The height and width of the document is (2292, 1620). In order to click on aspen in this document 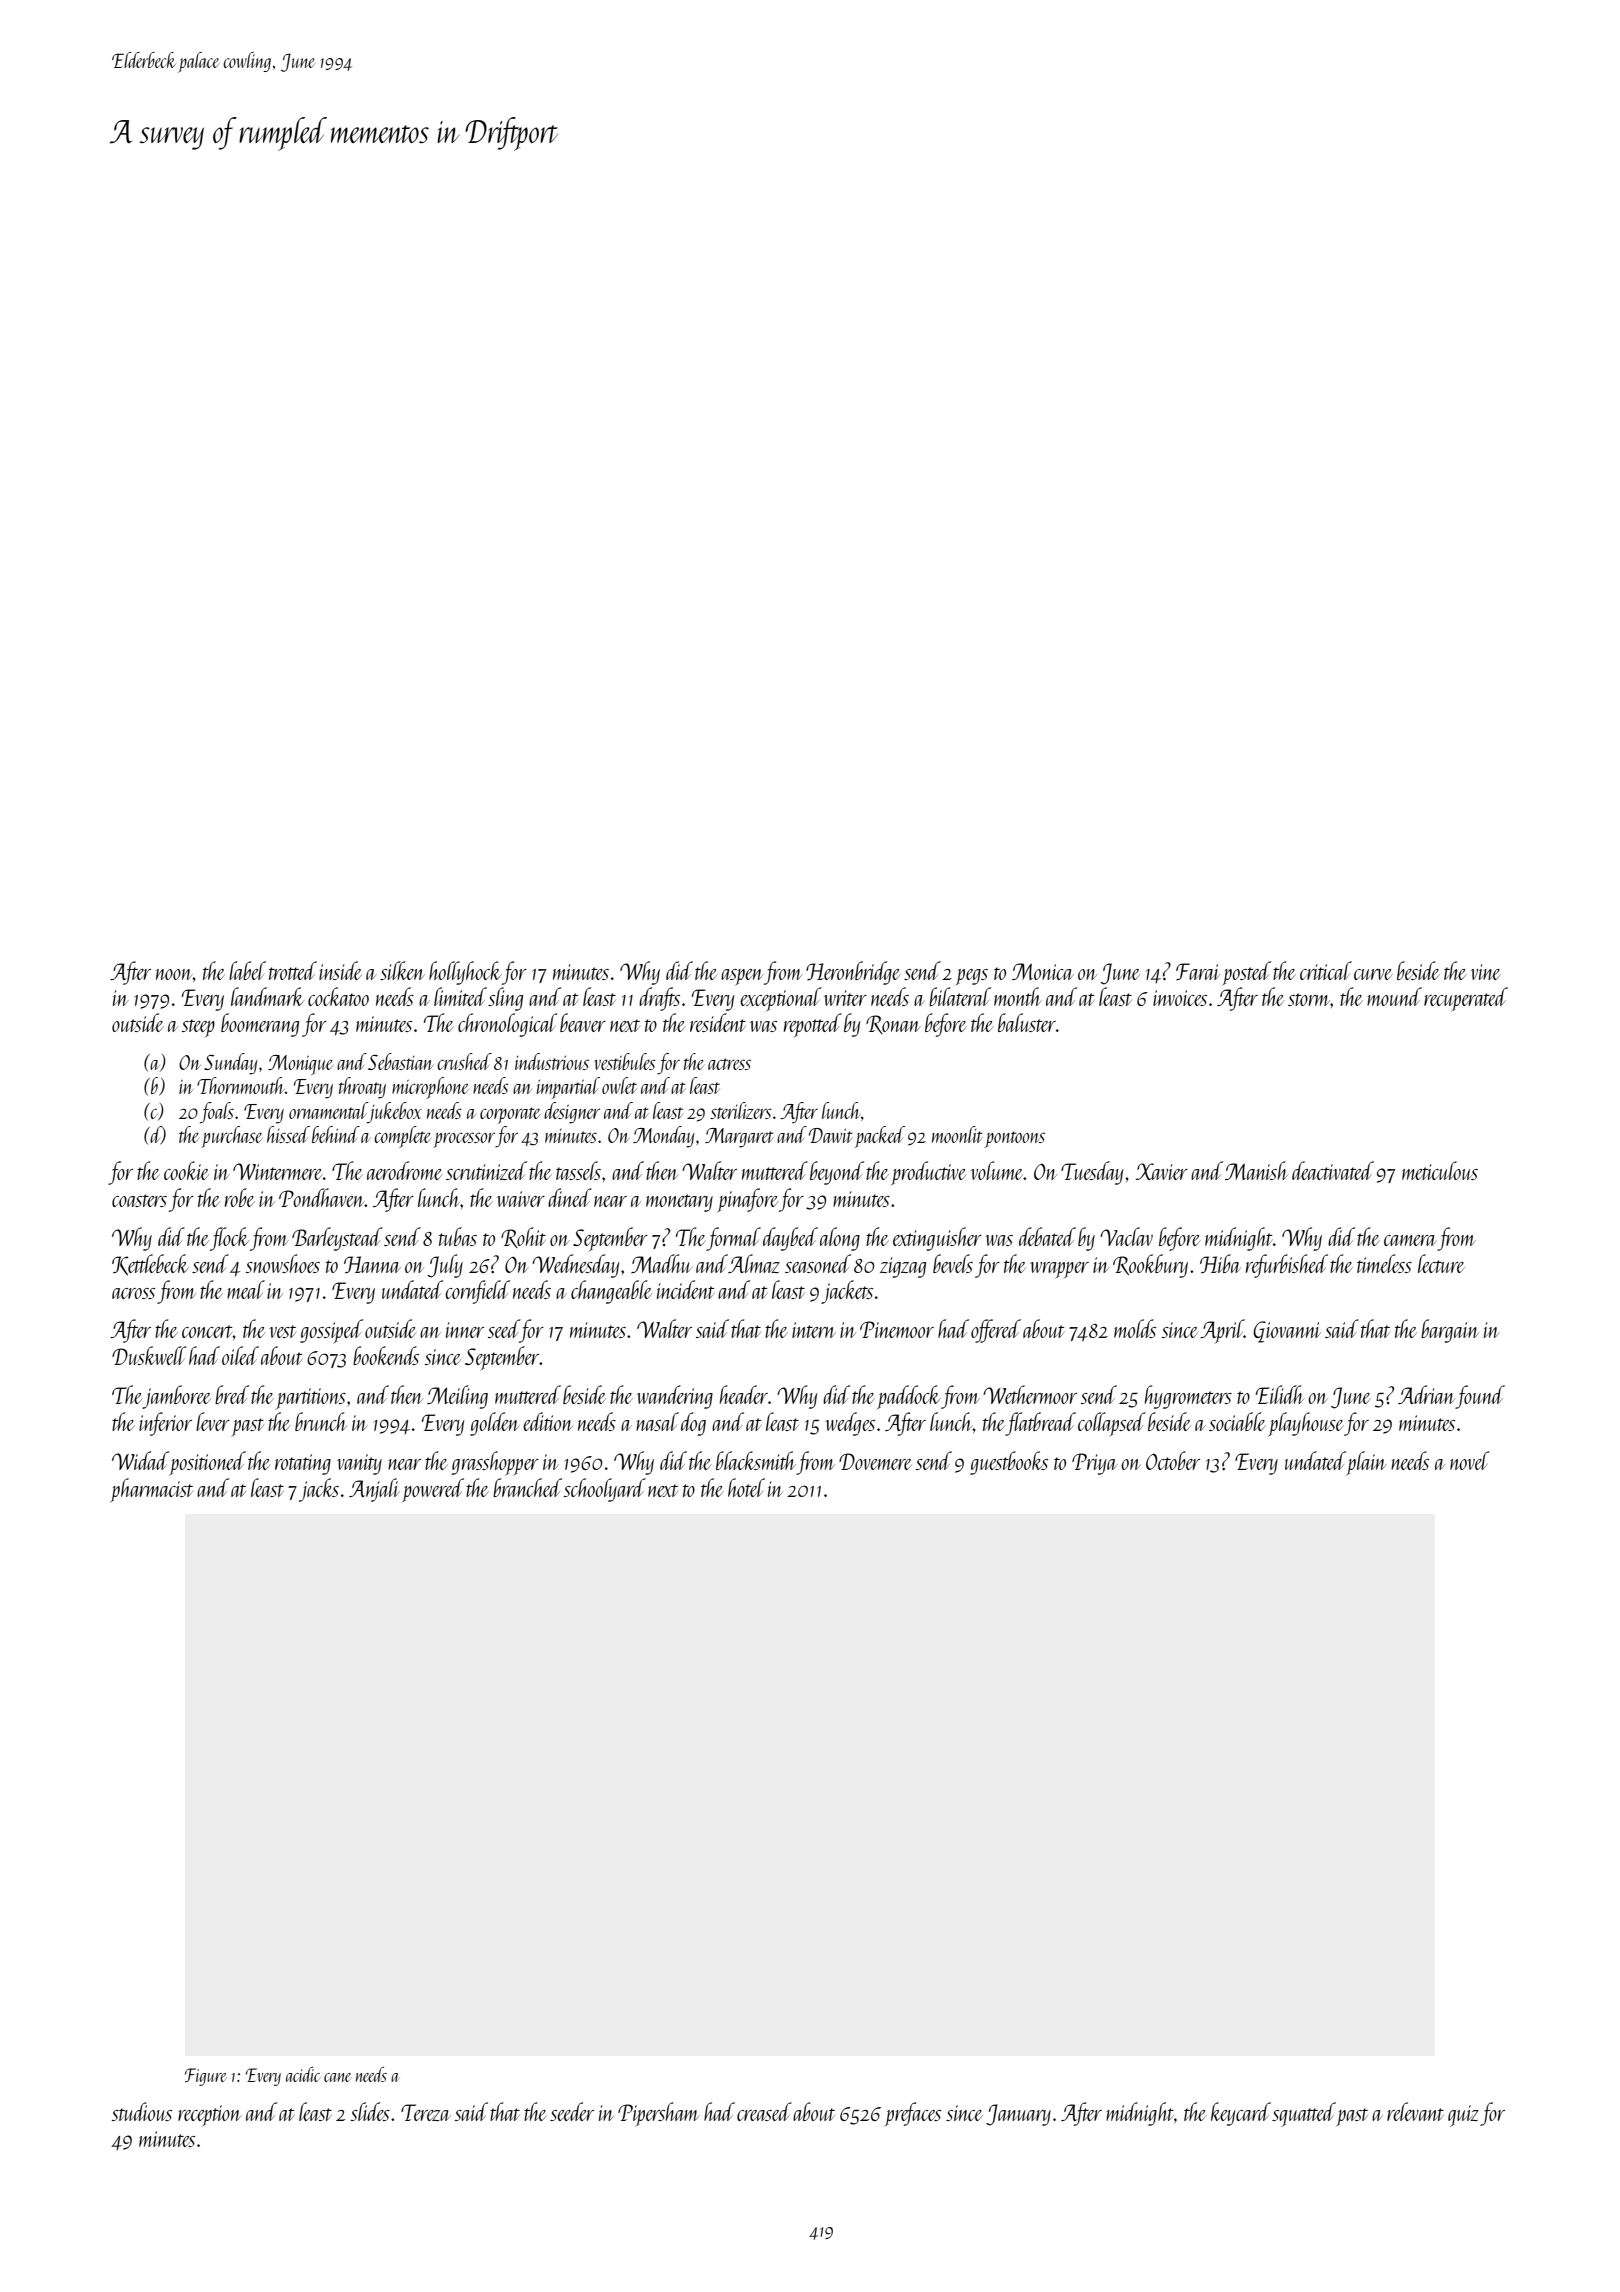, I will do `click(742, 977)`.
